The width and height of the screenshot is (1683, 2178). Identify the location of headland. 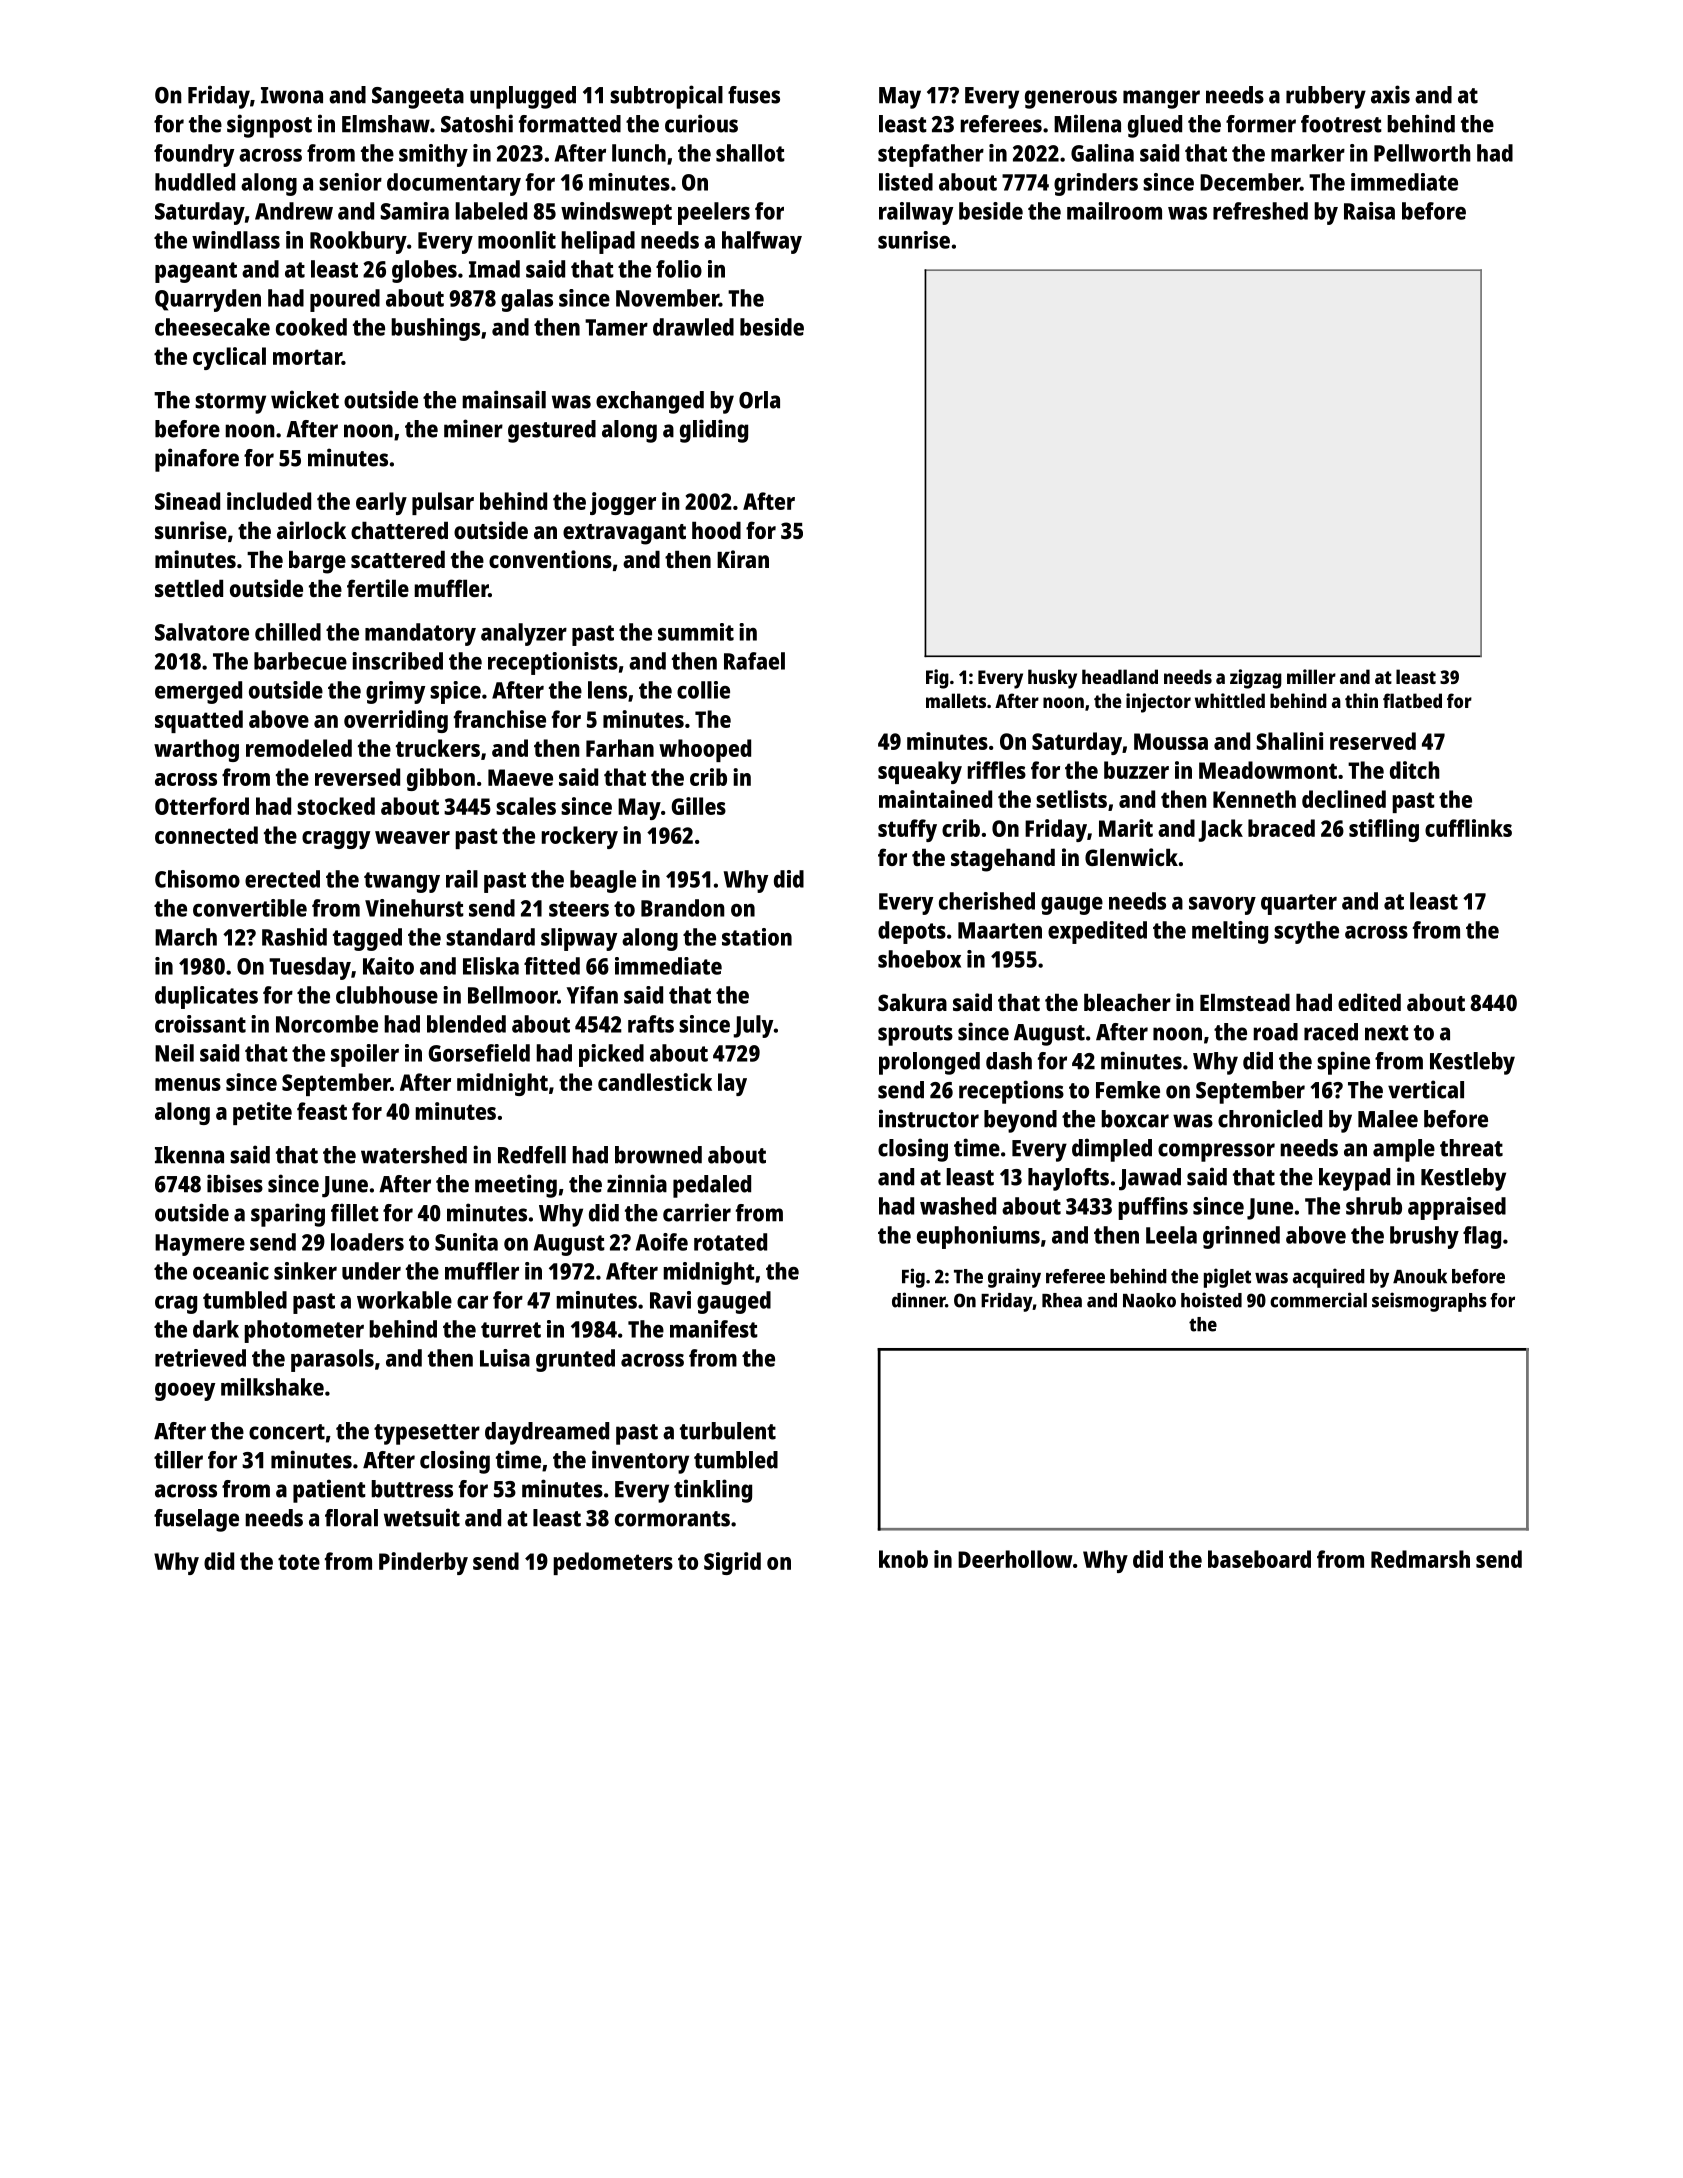
(1120, 676).
